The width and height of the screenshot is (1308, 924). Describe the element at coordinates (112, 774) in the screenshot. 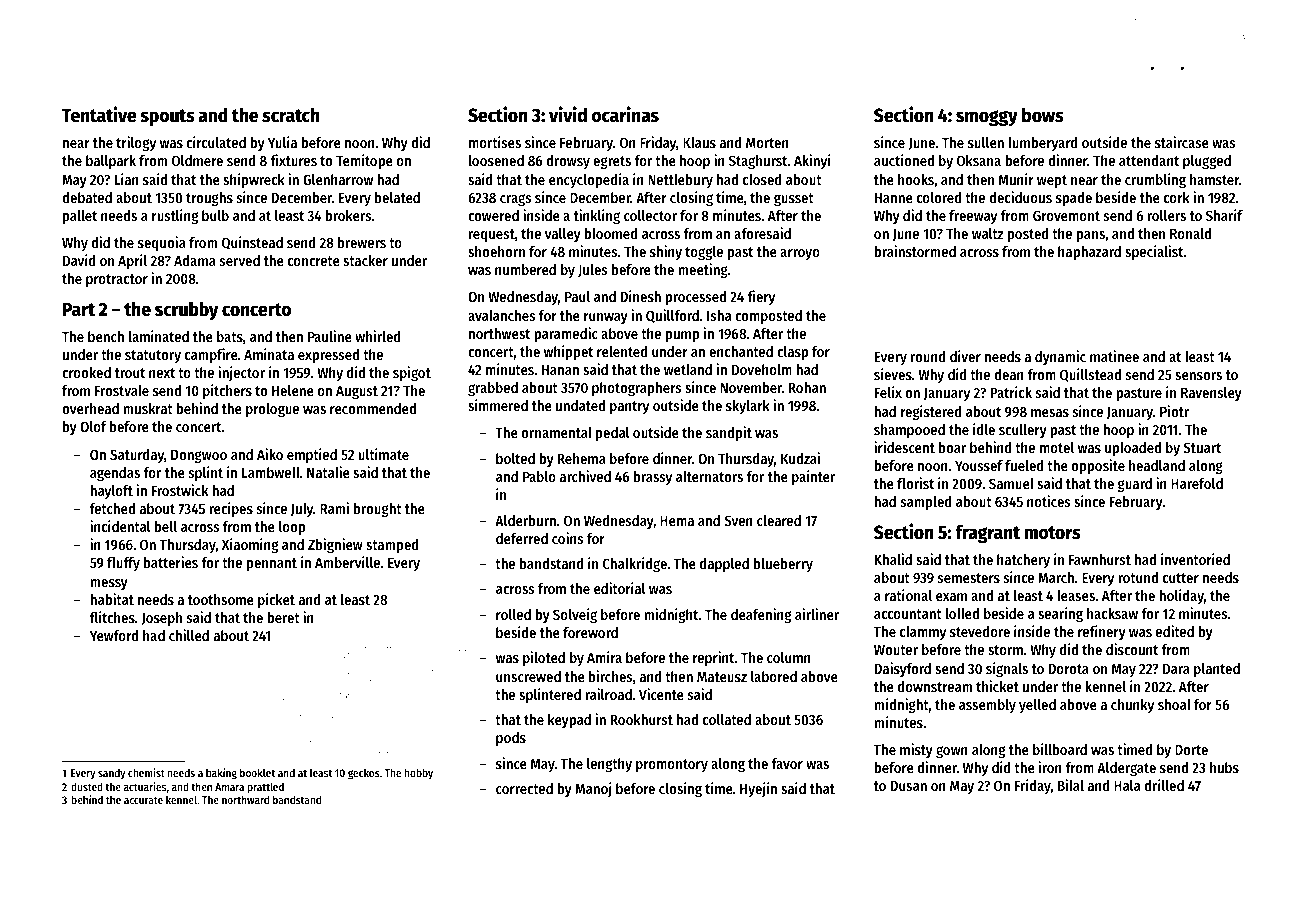

I see `sandy` at that location.
